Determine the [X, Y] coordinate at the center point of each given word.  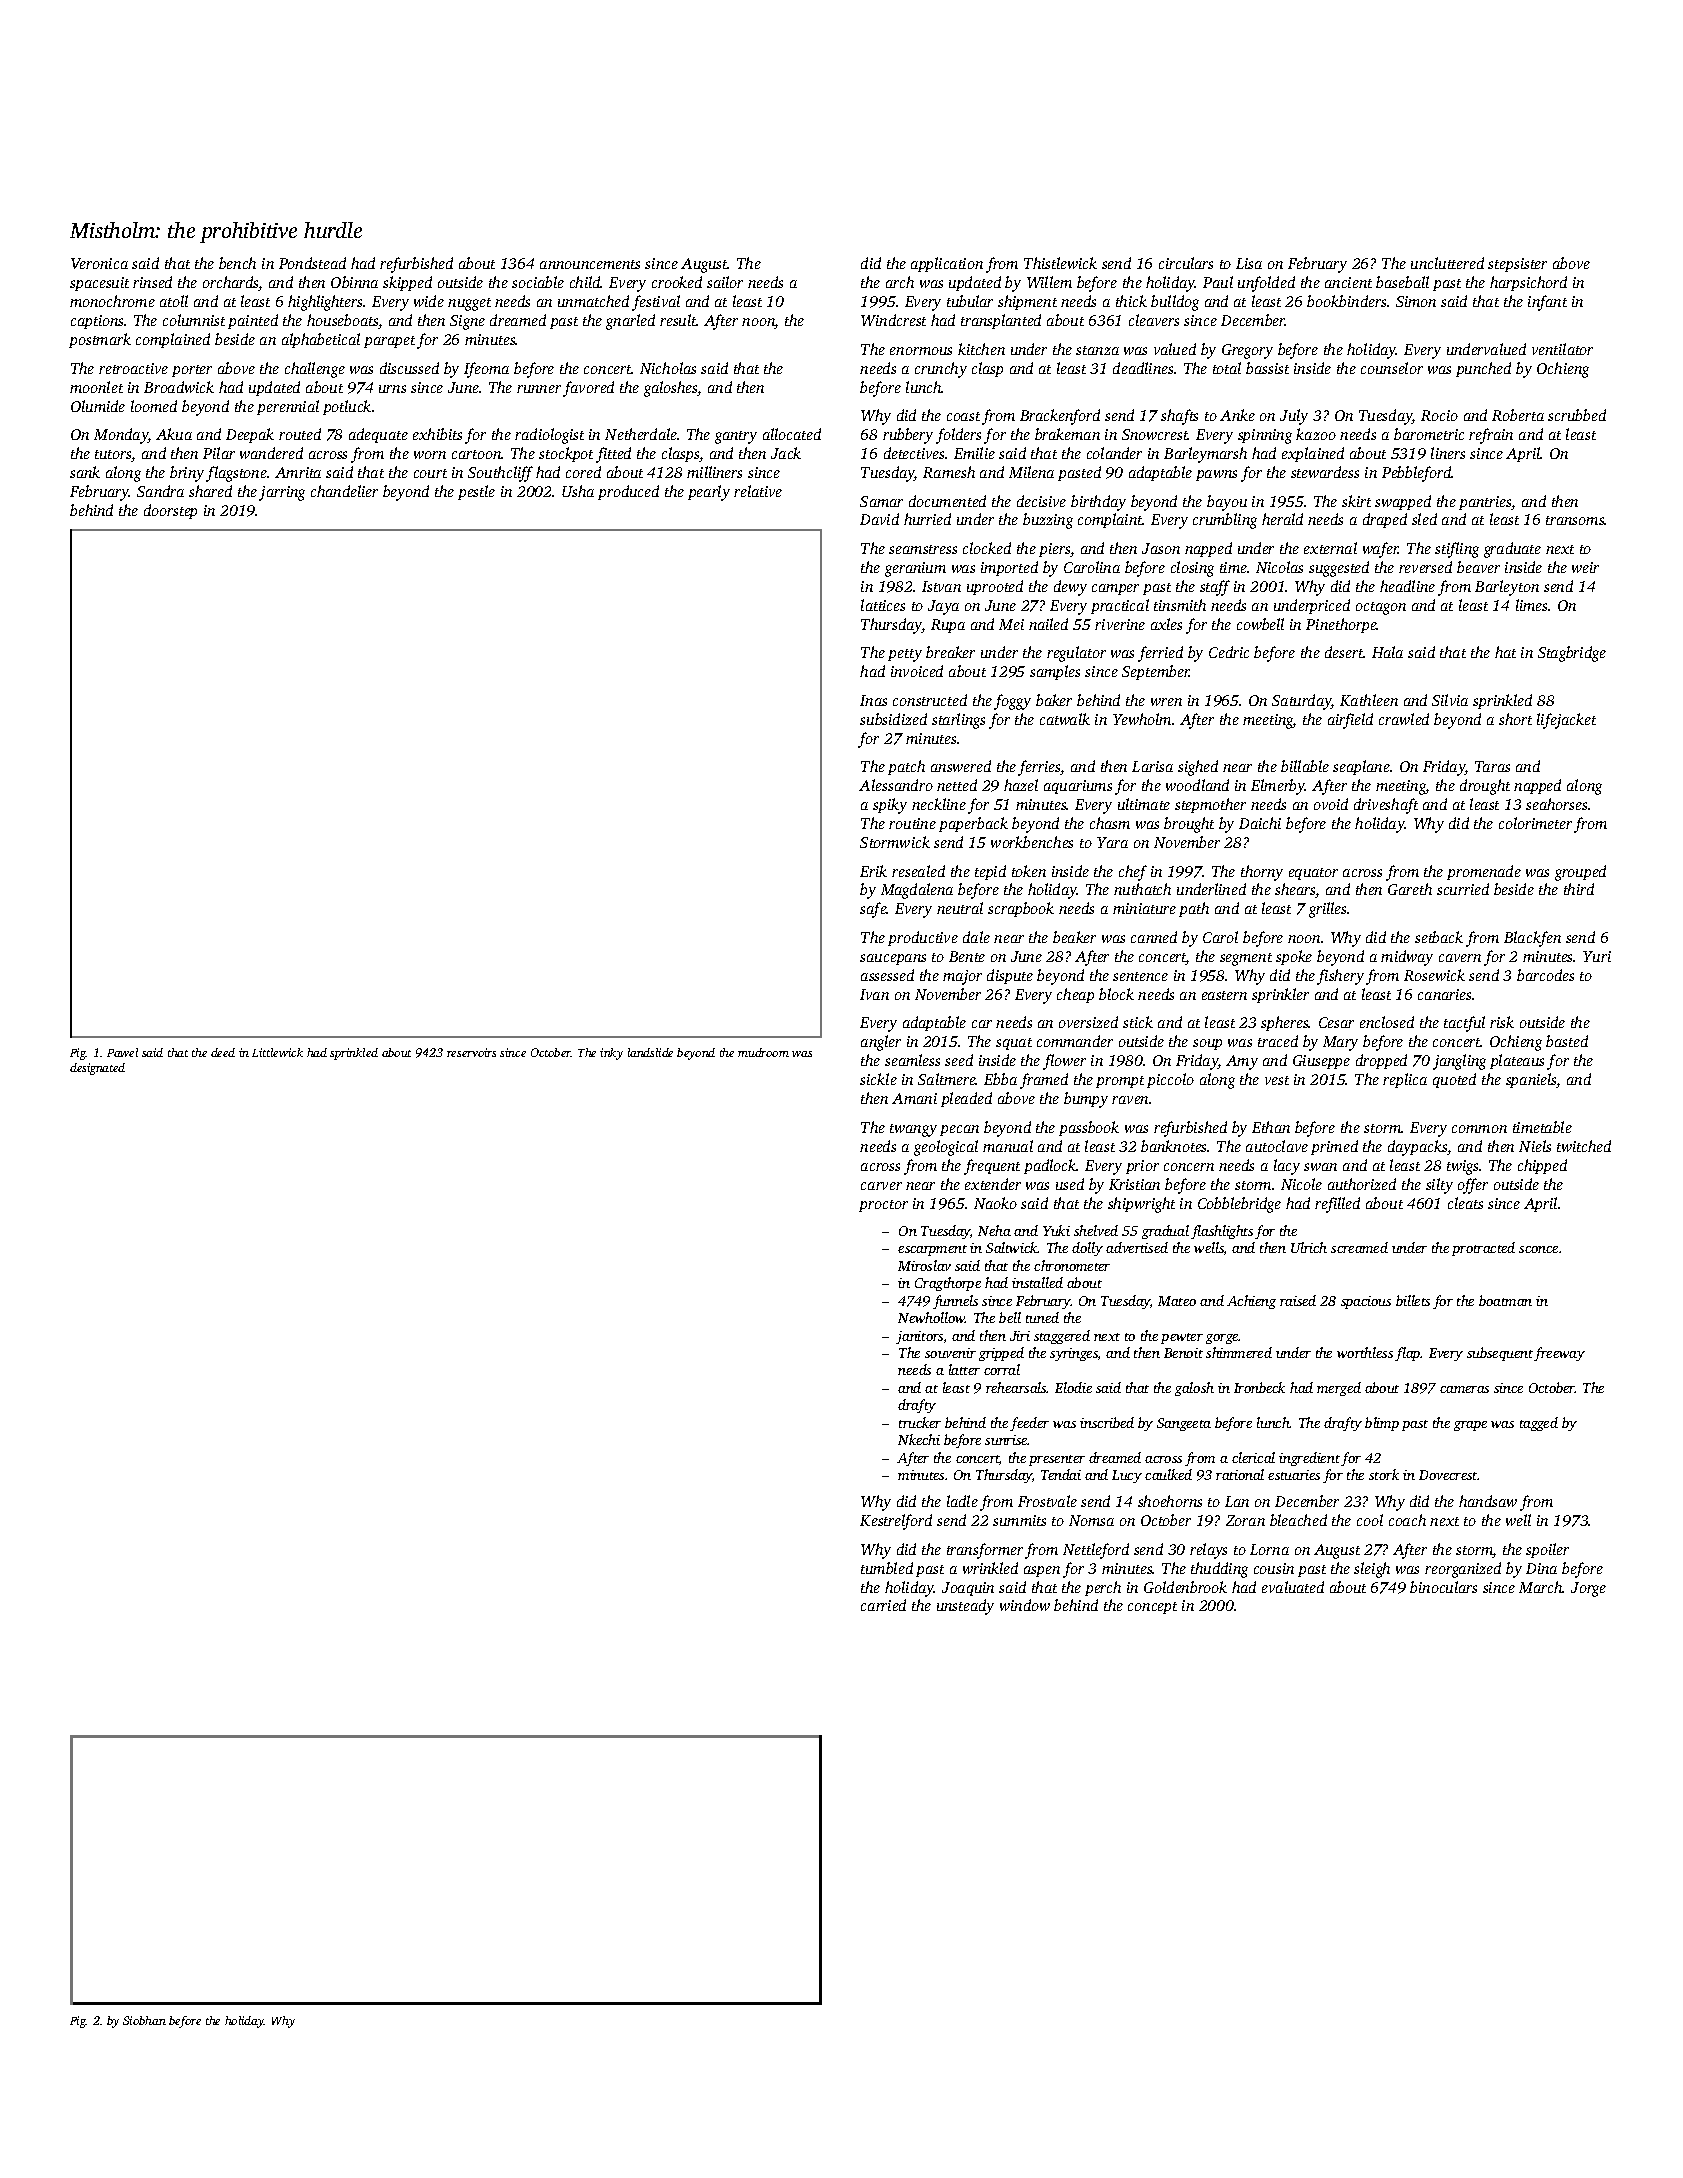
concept [1152, 1608]
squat [1014, 1044]
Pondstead [312, 263]
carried [883, 1605]
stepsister [1517, 265]
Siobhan [144, 2020]
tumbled [887, 1568]
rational [1240, 1474]
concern [1189, 1167]
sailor [725, 282]
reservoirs [471, 1052]
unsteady [965, 1607]
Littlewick [277, 1052]
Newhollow [931, 1317]
